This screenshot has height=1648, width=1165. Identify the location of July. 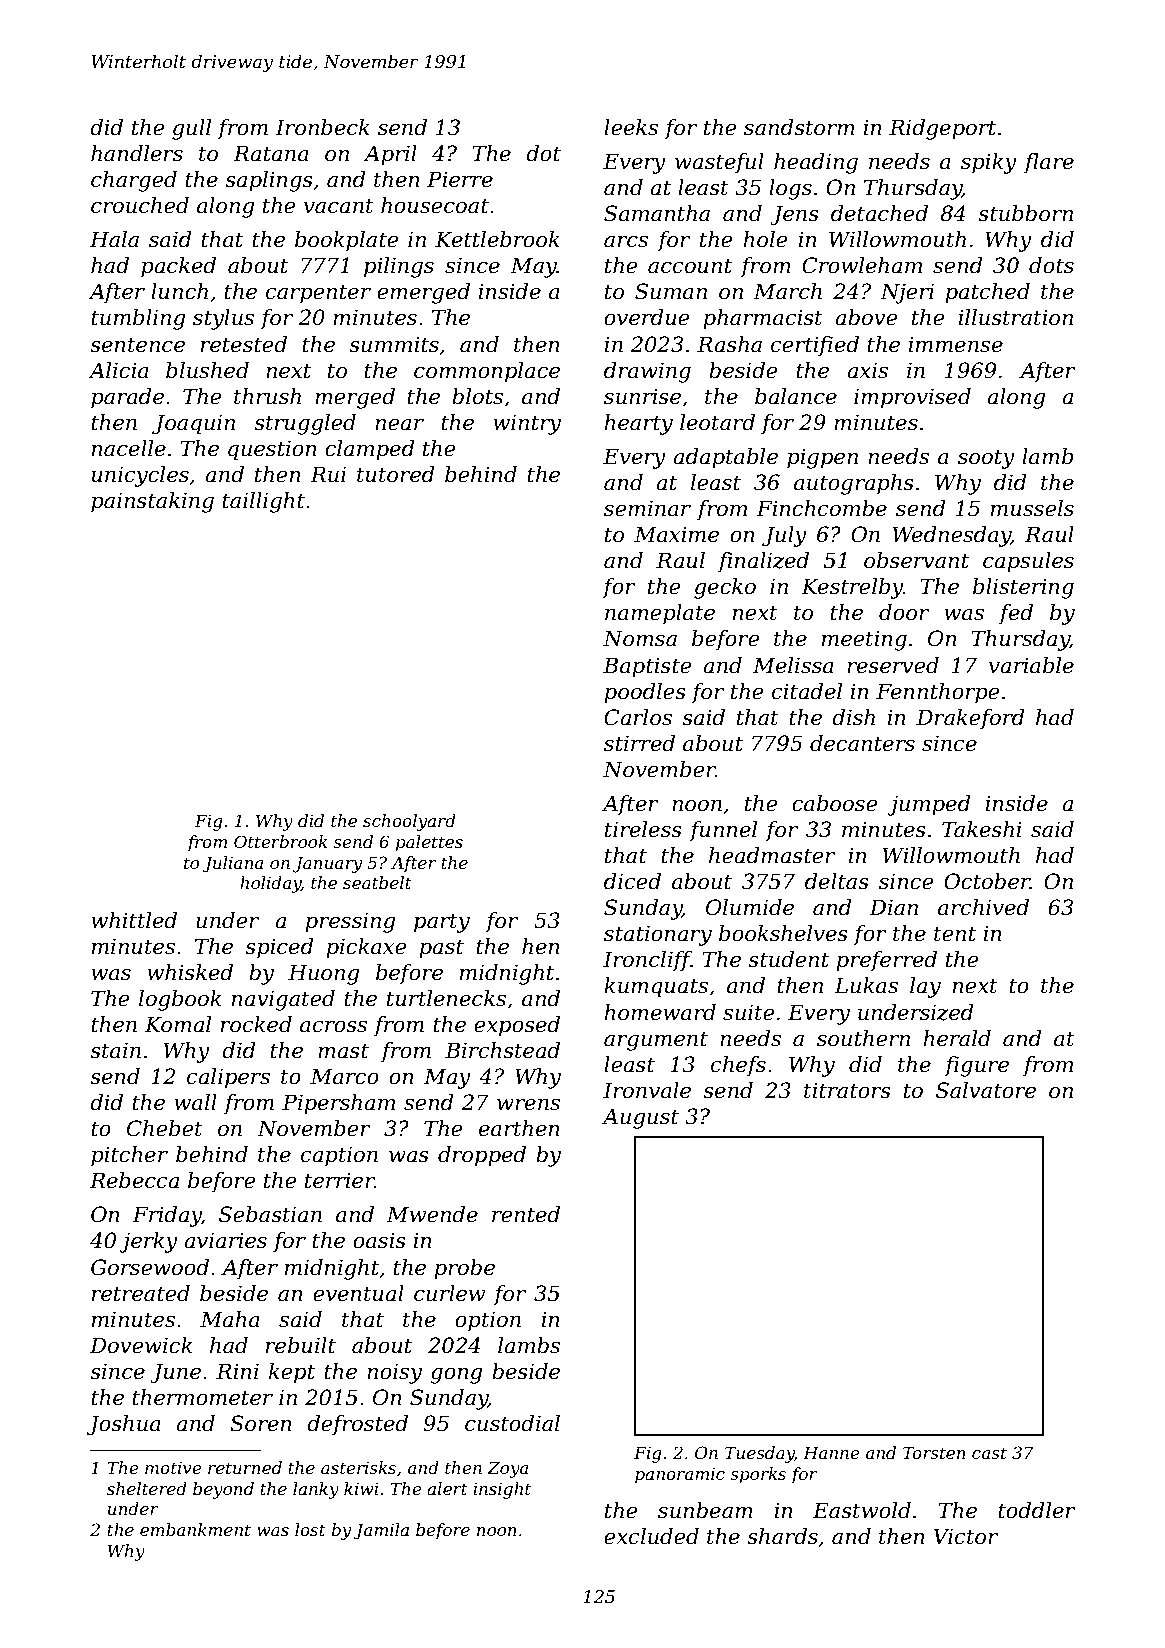
(784, 536).
